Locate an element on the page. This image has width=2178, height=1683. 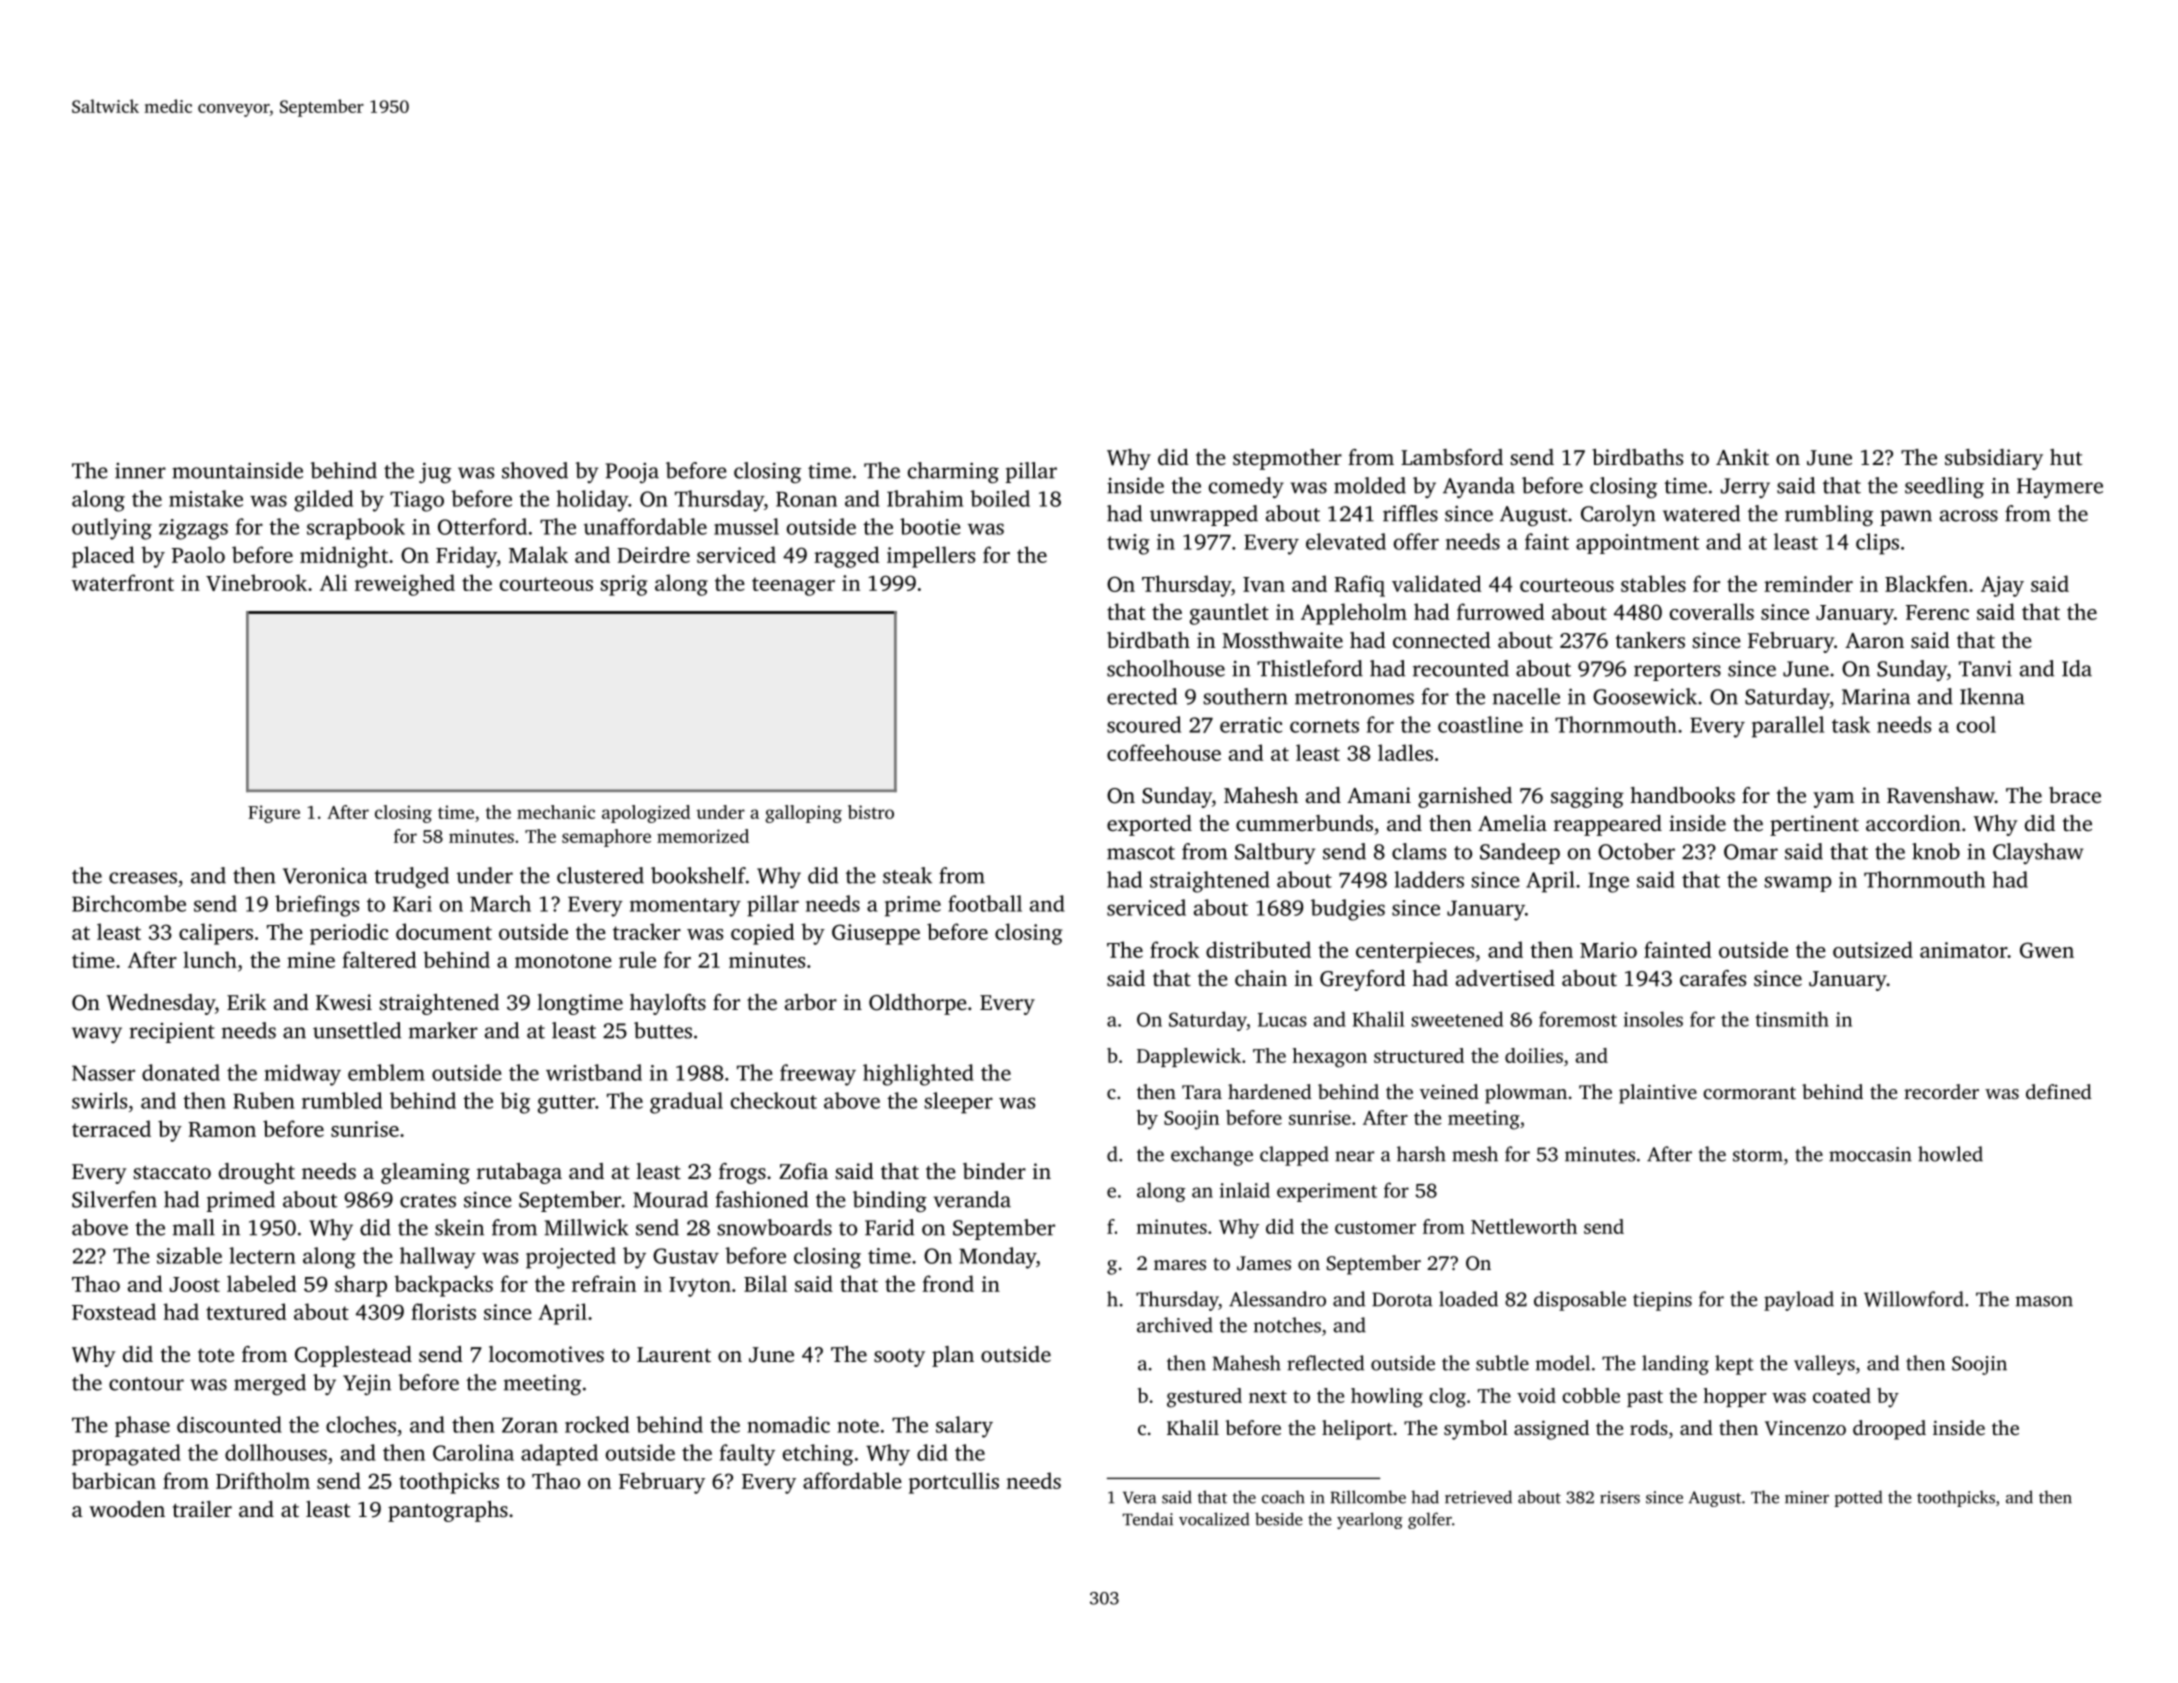
hut is located at coordinates (2066, 457).
